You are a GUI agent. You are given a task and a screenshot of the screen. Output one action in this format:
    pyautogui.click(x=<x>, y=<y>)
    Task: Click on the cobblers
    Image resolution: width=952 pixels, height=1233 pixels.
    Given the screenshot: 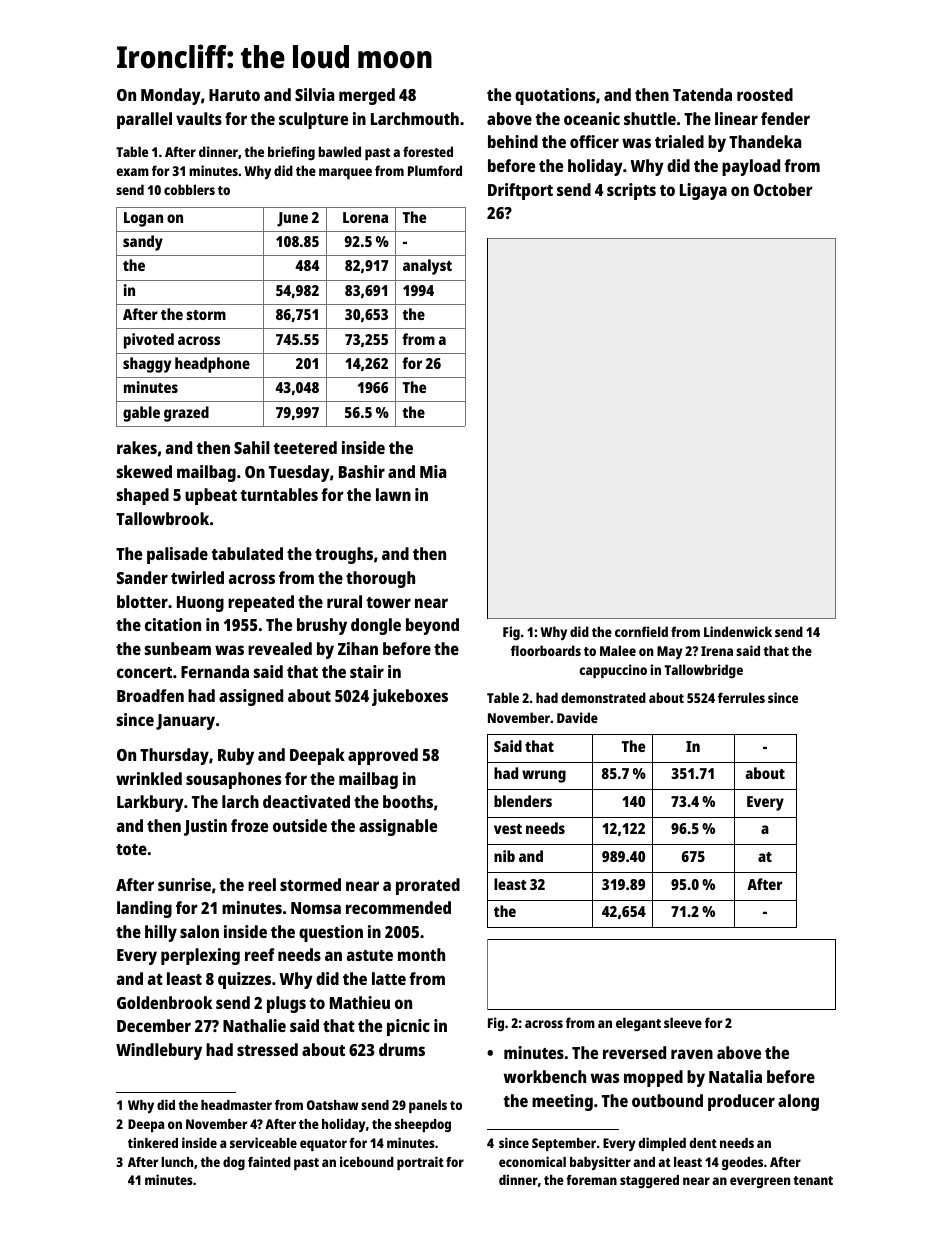 What is the action you would take?
    pyautogui.click(x=189, y=189)
